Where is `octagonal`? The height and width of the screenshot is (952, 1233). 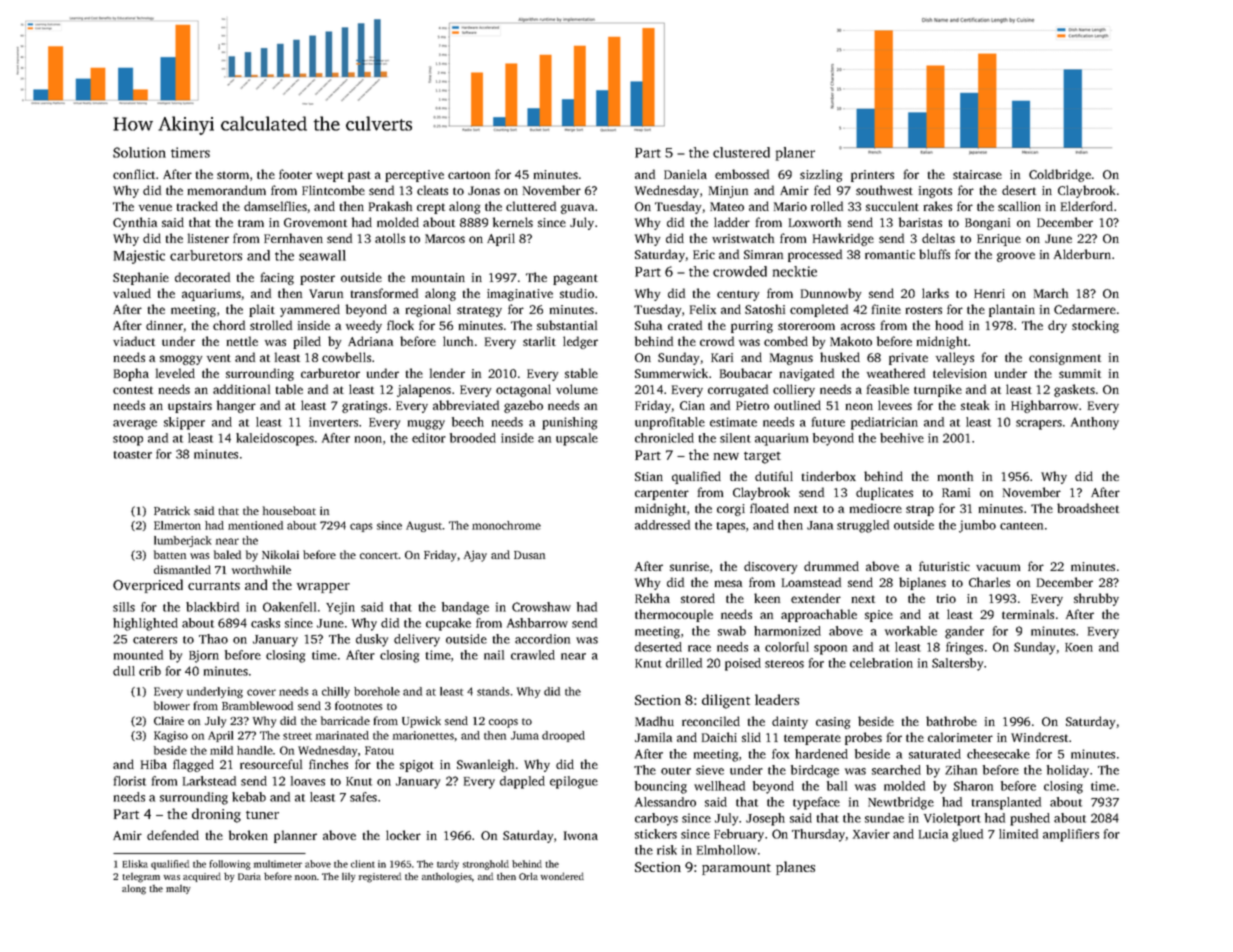
octagonal is located at coordinates (523, 390).
